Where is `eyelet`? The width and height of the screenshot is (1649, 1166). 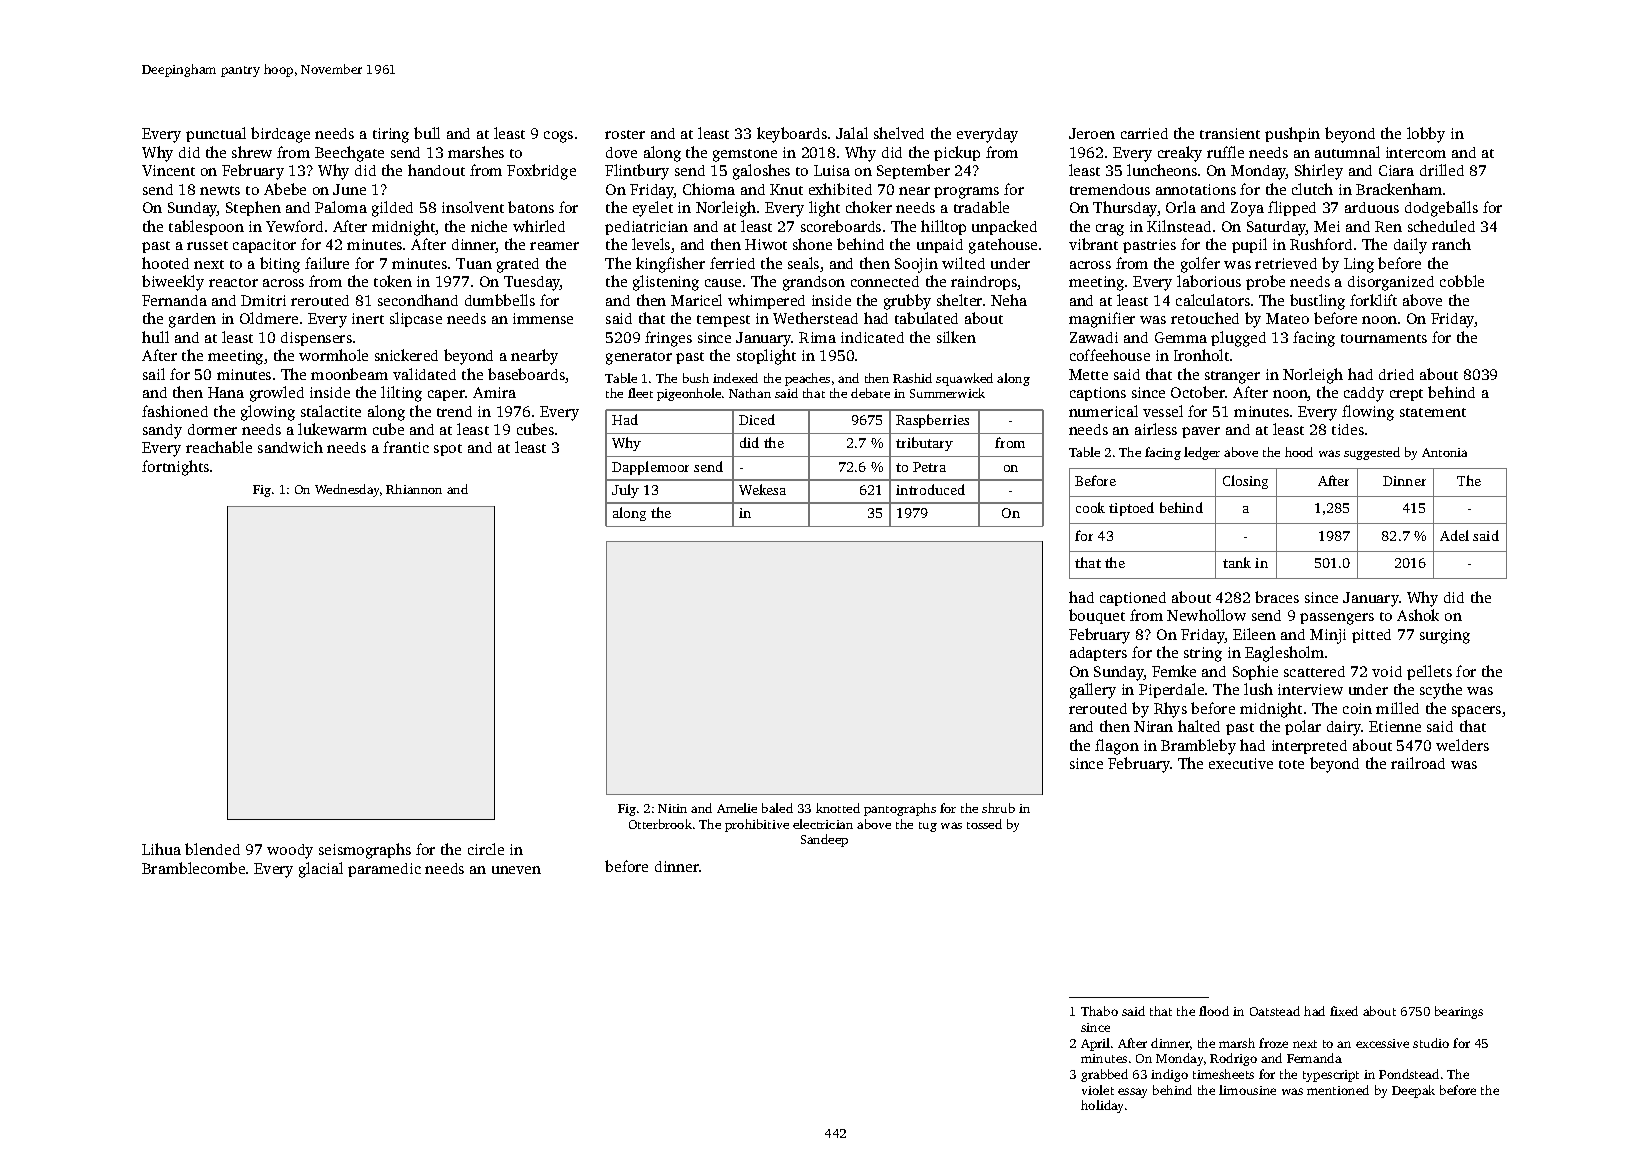 eyelet is located at coordinates (653, 209).
